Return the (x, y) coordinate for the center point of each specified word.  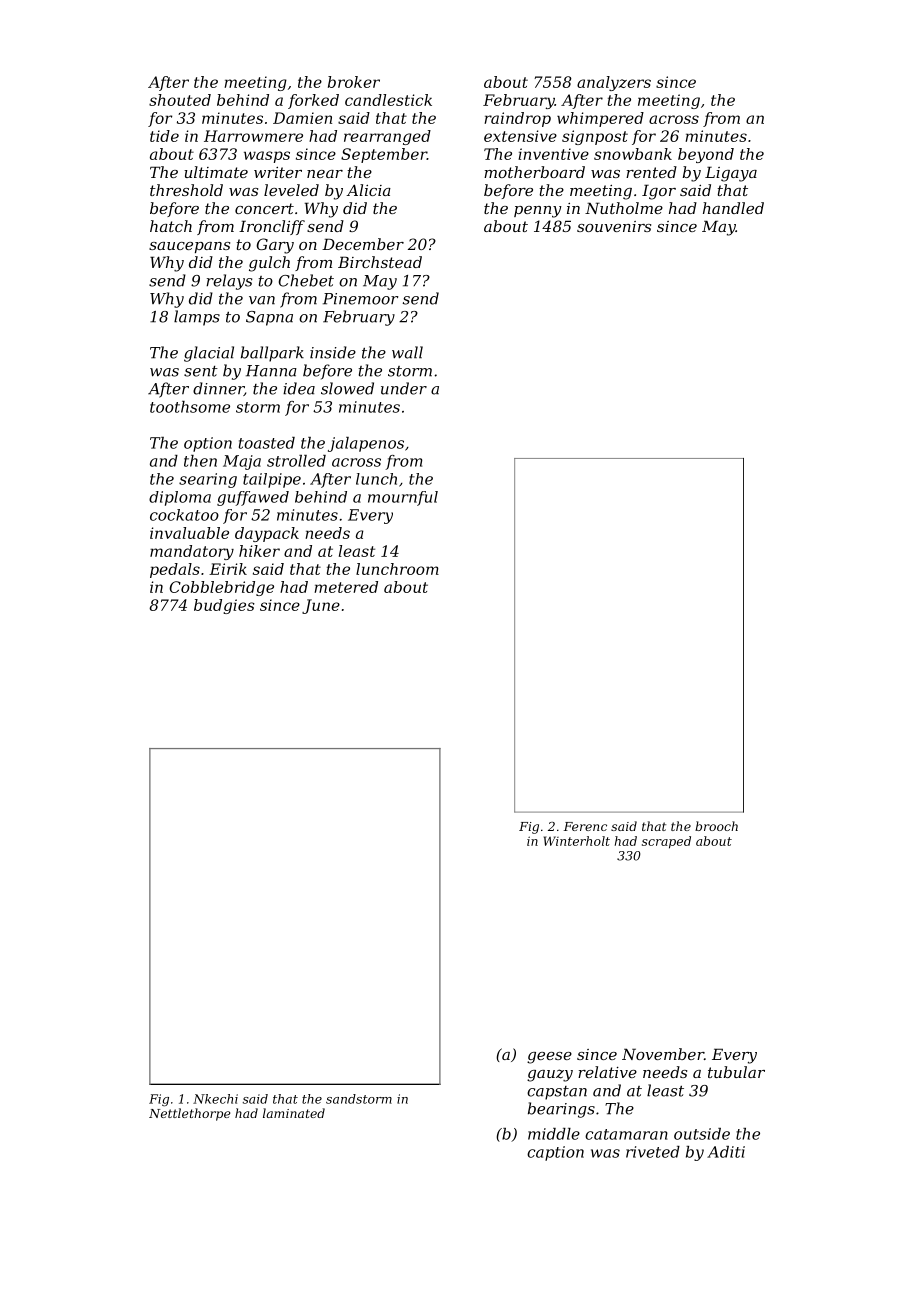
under (404, 388)
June (321, 606)
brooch (716, 826)
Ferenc (585, 826)
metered (346, 587)
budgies (224, 606)
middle (554, 1134)
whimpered (600, 119)
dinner (218, 389)
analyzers (614, 83)
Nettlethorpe (189, 1114)
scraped (666, 842)
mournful (403, 498)
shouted (180, 100)
